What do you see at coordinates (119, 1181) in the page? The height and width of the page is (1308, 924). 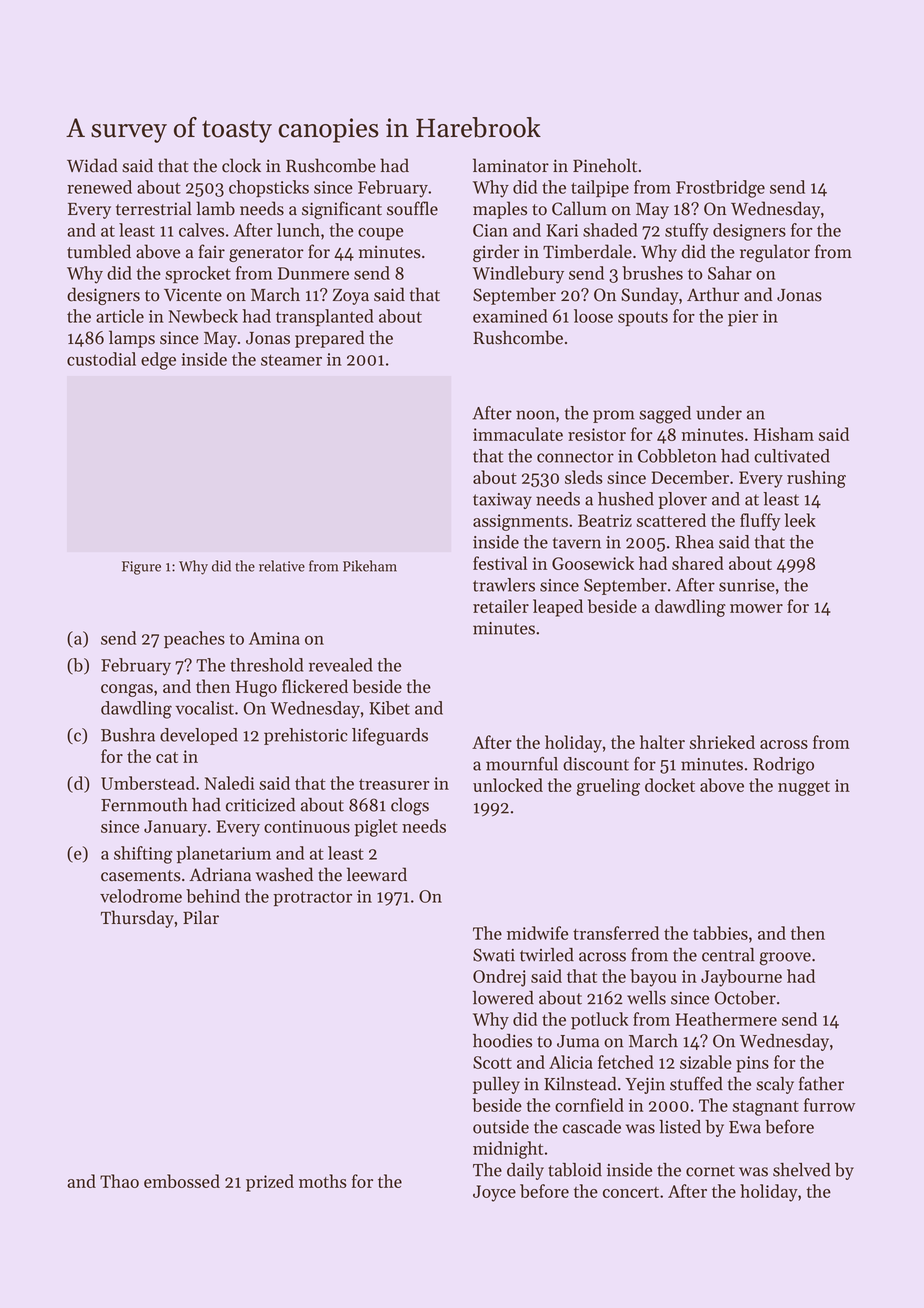 I see `Thao` at bounding box center [119, 1181].
